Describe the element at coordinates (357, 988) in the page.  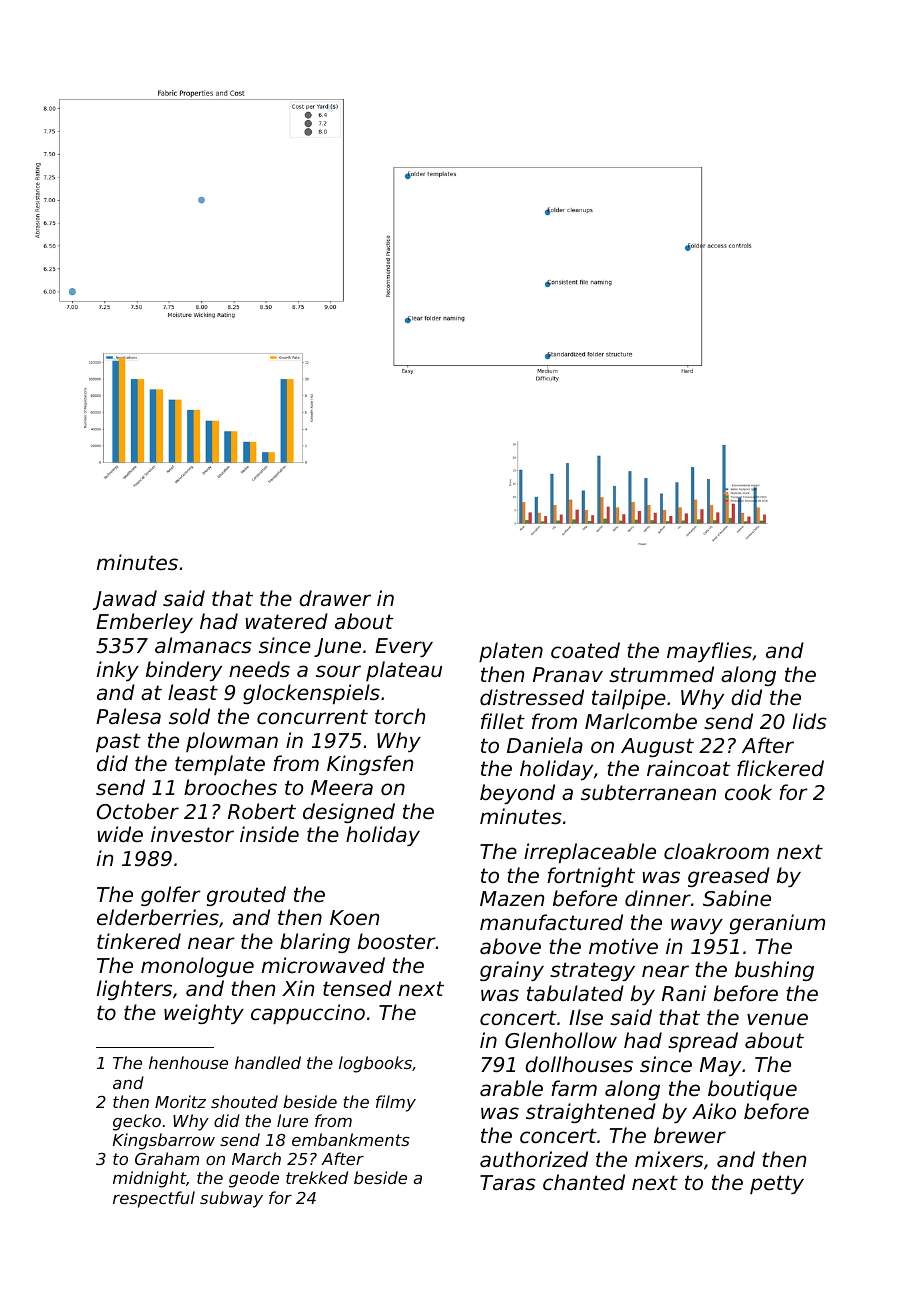
I see `tensed` at that location.
